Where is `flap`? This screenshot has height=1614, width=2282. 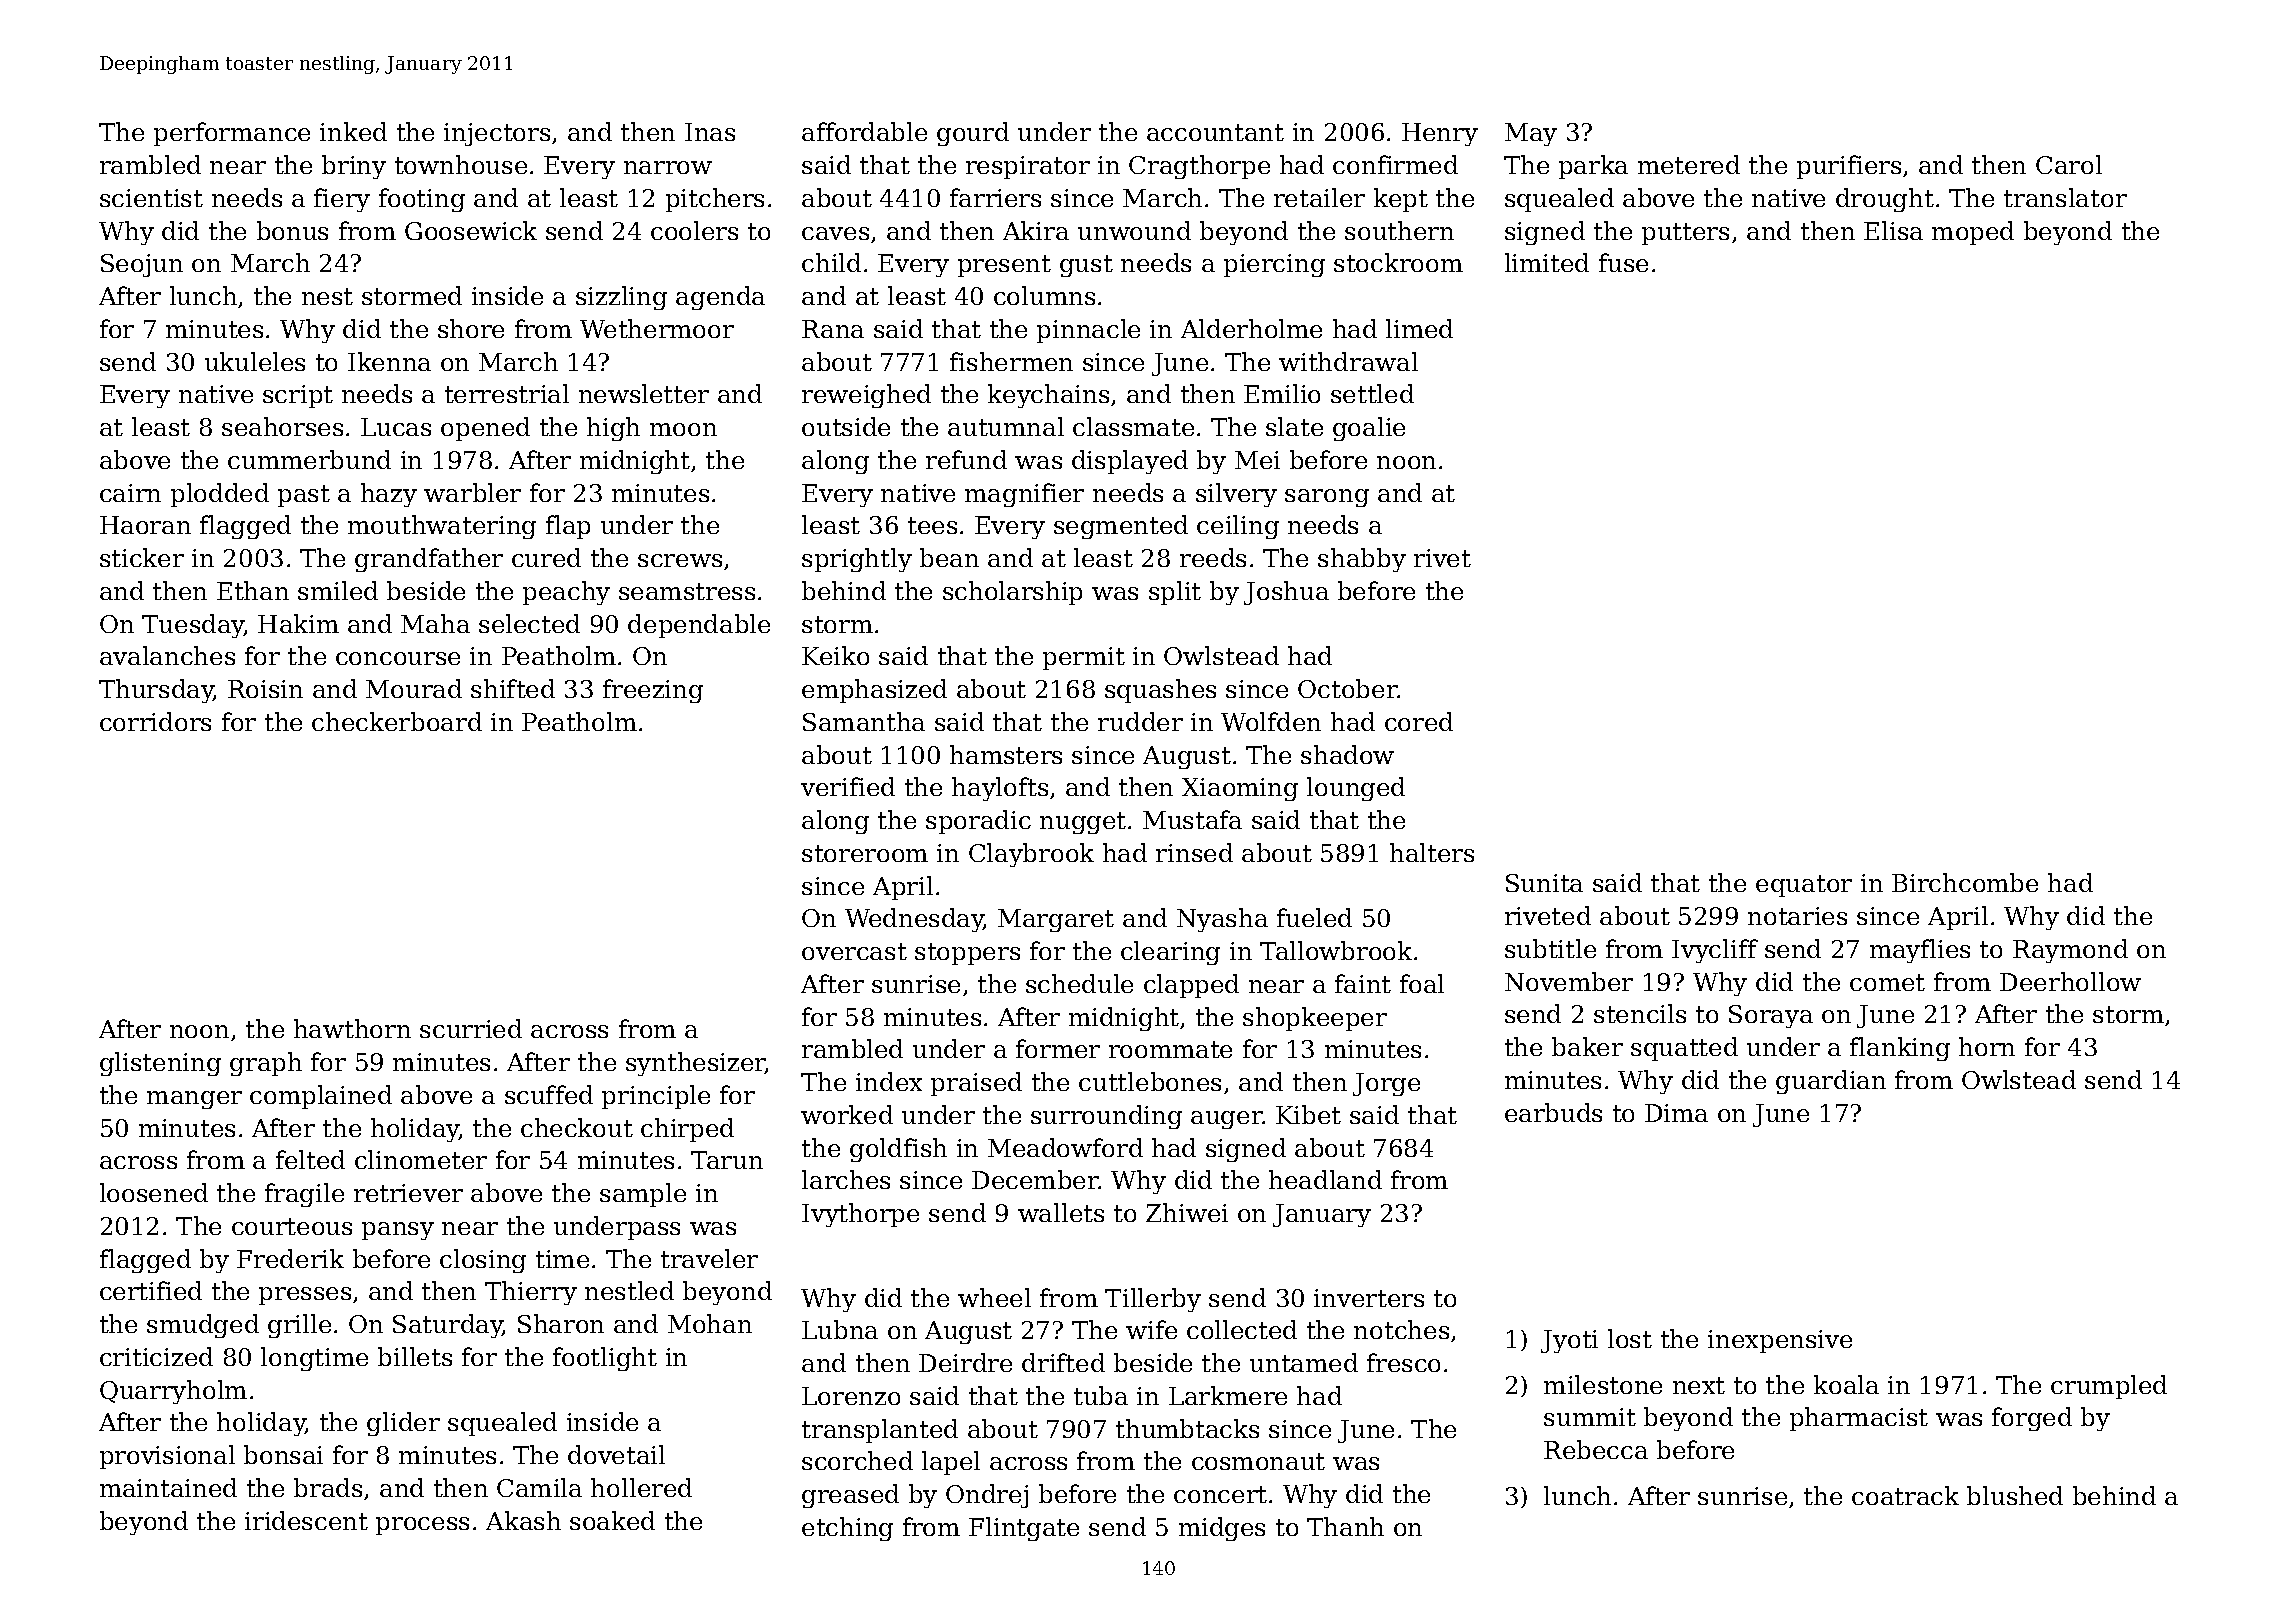
flap is located at coordinates (568, 527).
